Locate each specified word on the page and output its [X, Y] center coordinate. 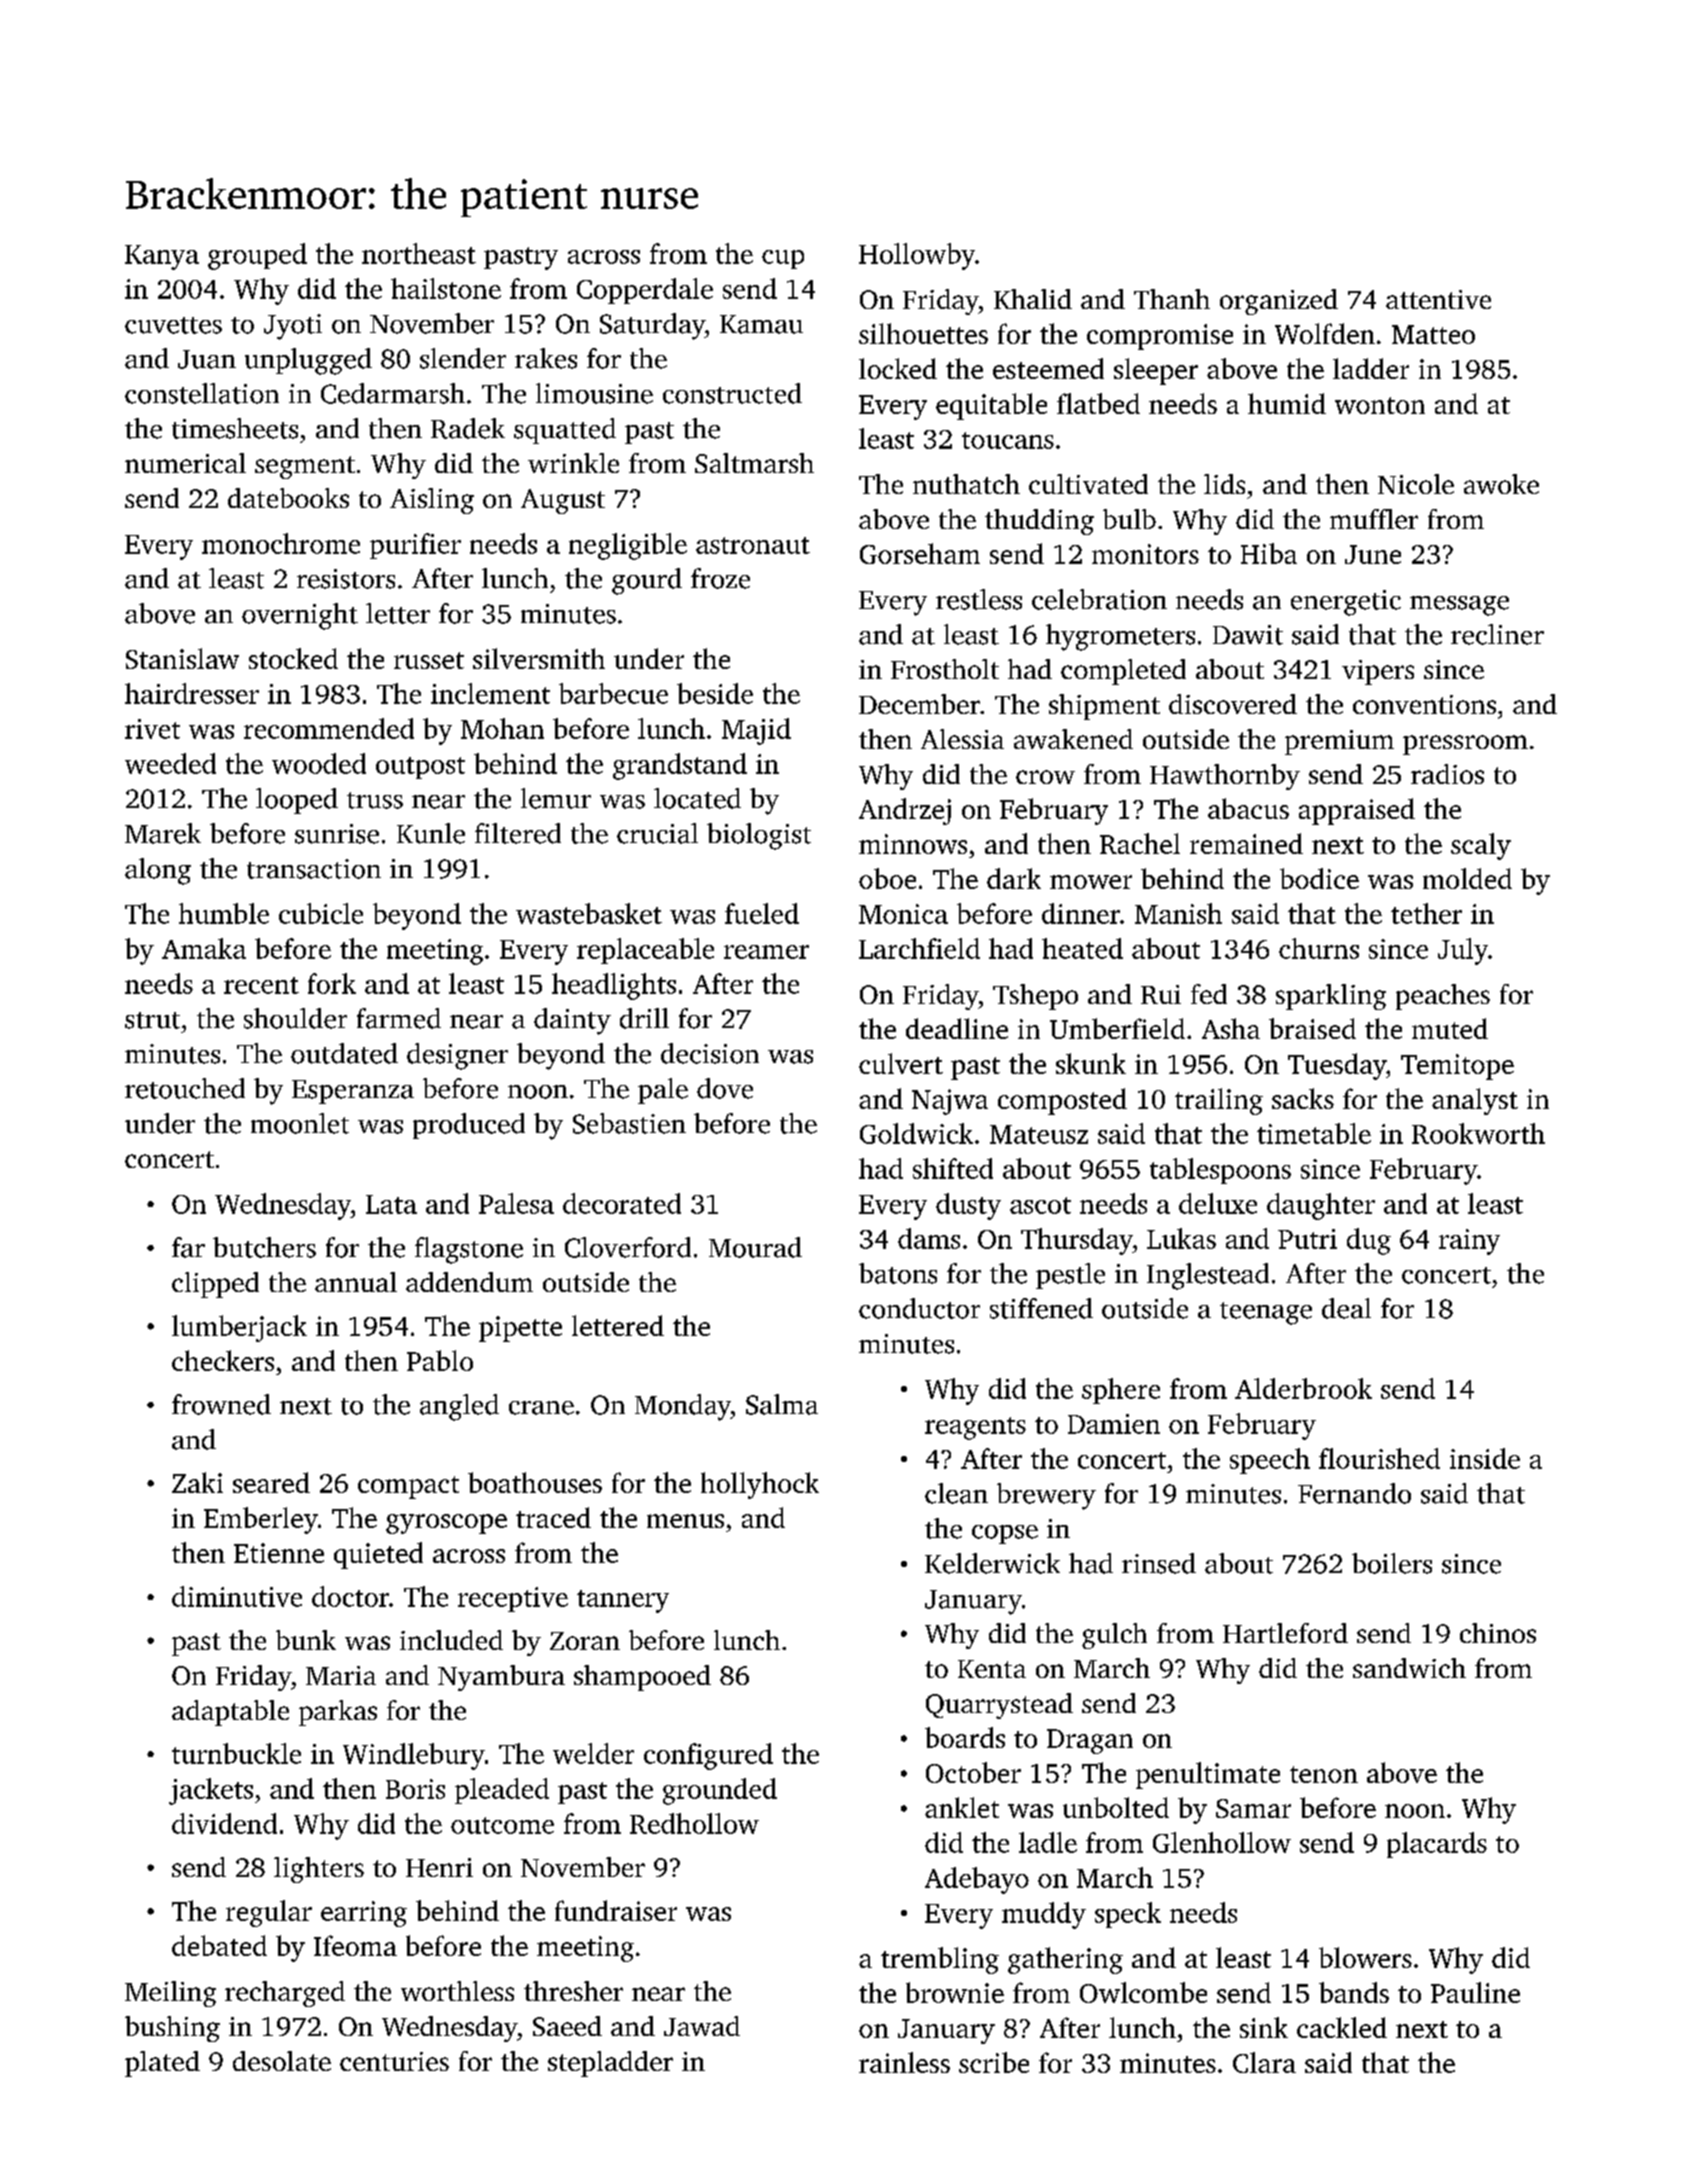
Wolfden [1325, 333]
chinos [1498, 1633]
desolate [282, 2061]
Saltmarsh [754, 463]
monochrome [281, 543]
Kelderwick [992, 1563]
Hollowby [917, 256]
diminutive [237, 1596]
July [1463, 951]
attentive [1438, 299]
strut [152, 1020]
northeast [419, 253]
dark [1014, 878]
